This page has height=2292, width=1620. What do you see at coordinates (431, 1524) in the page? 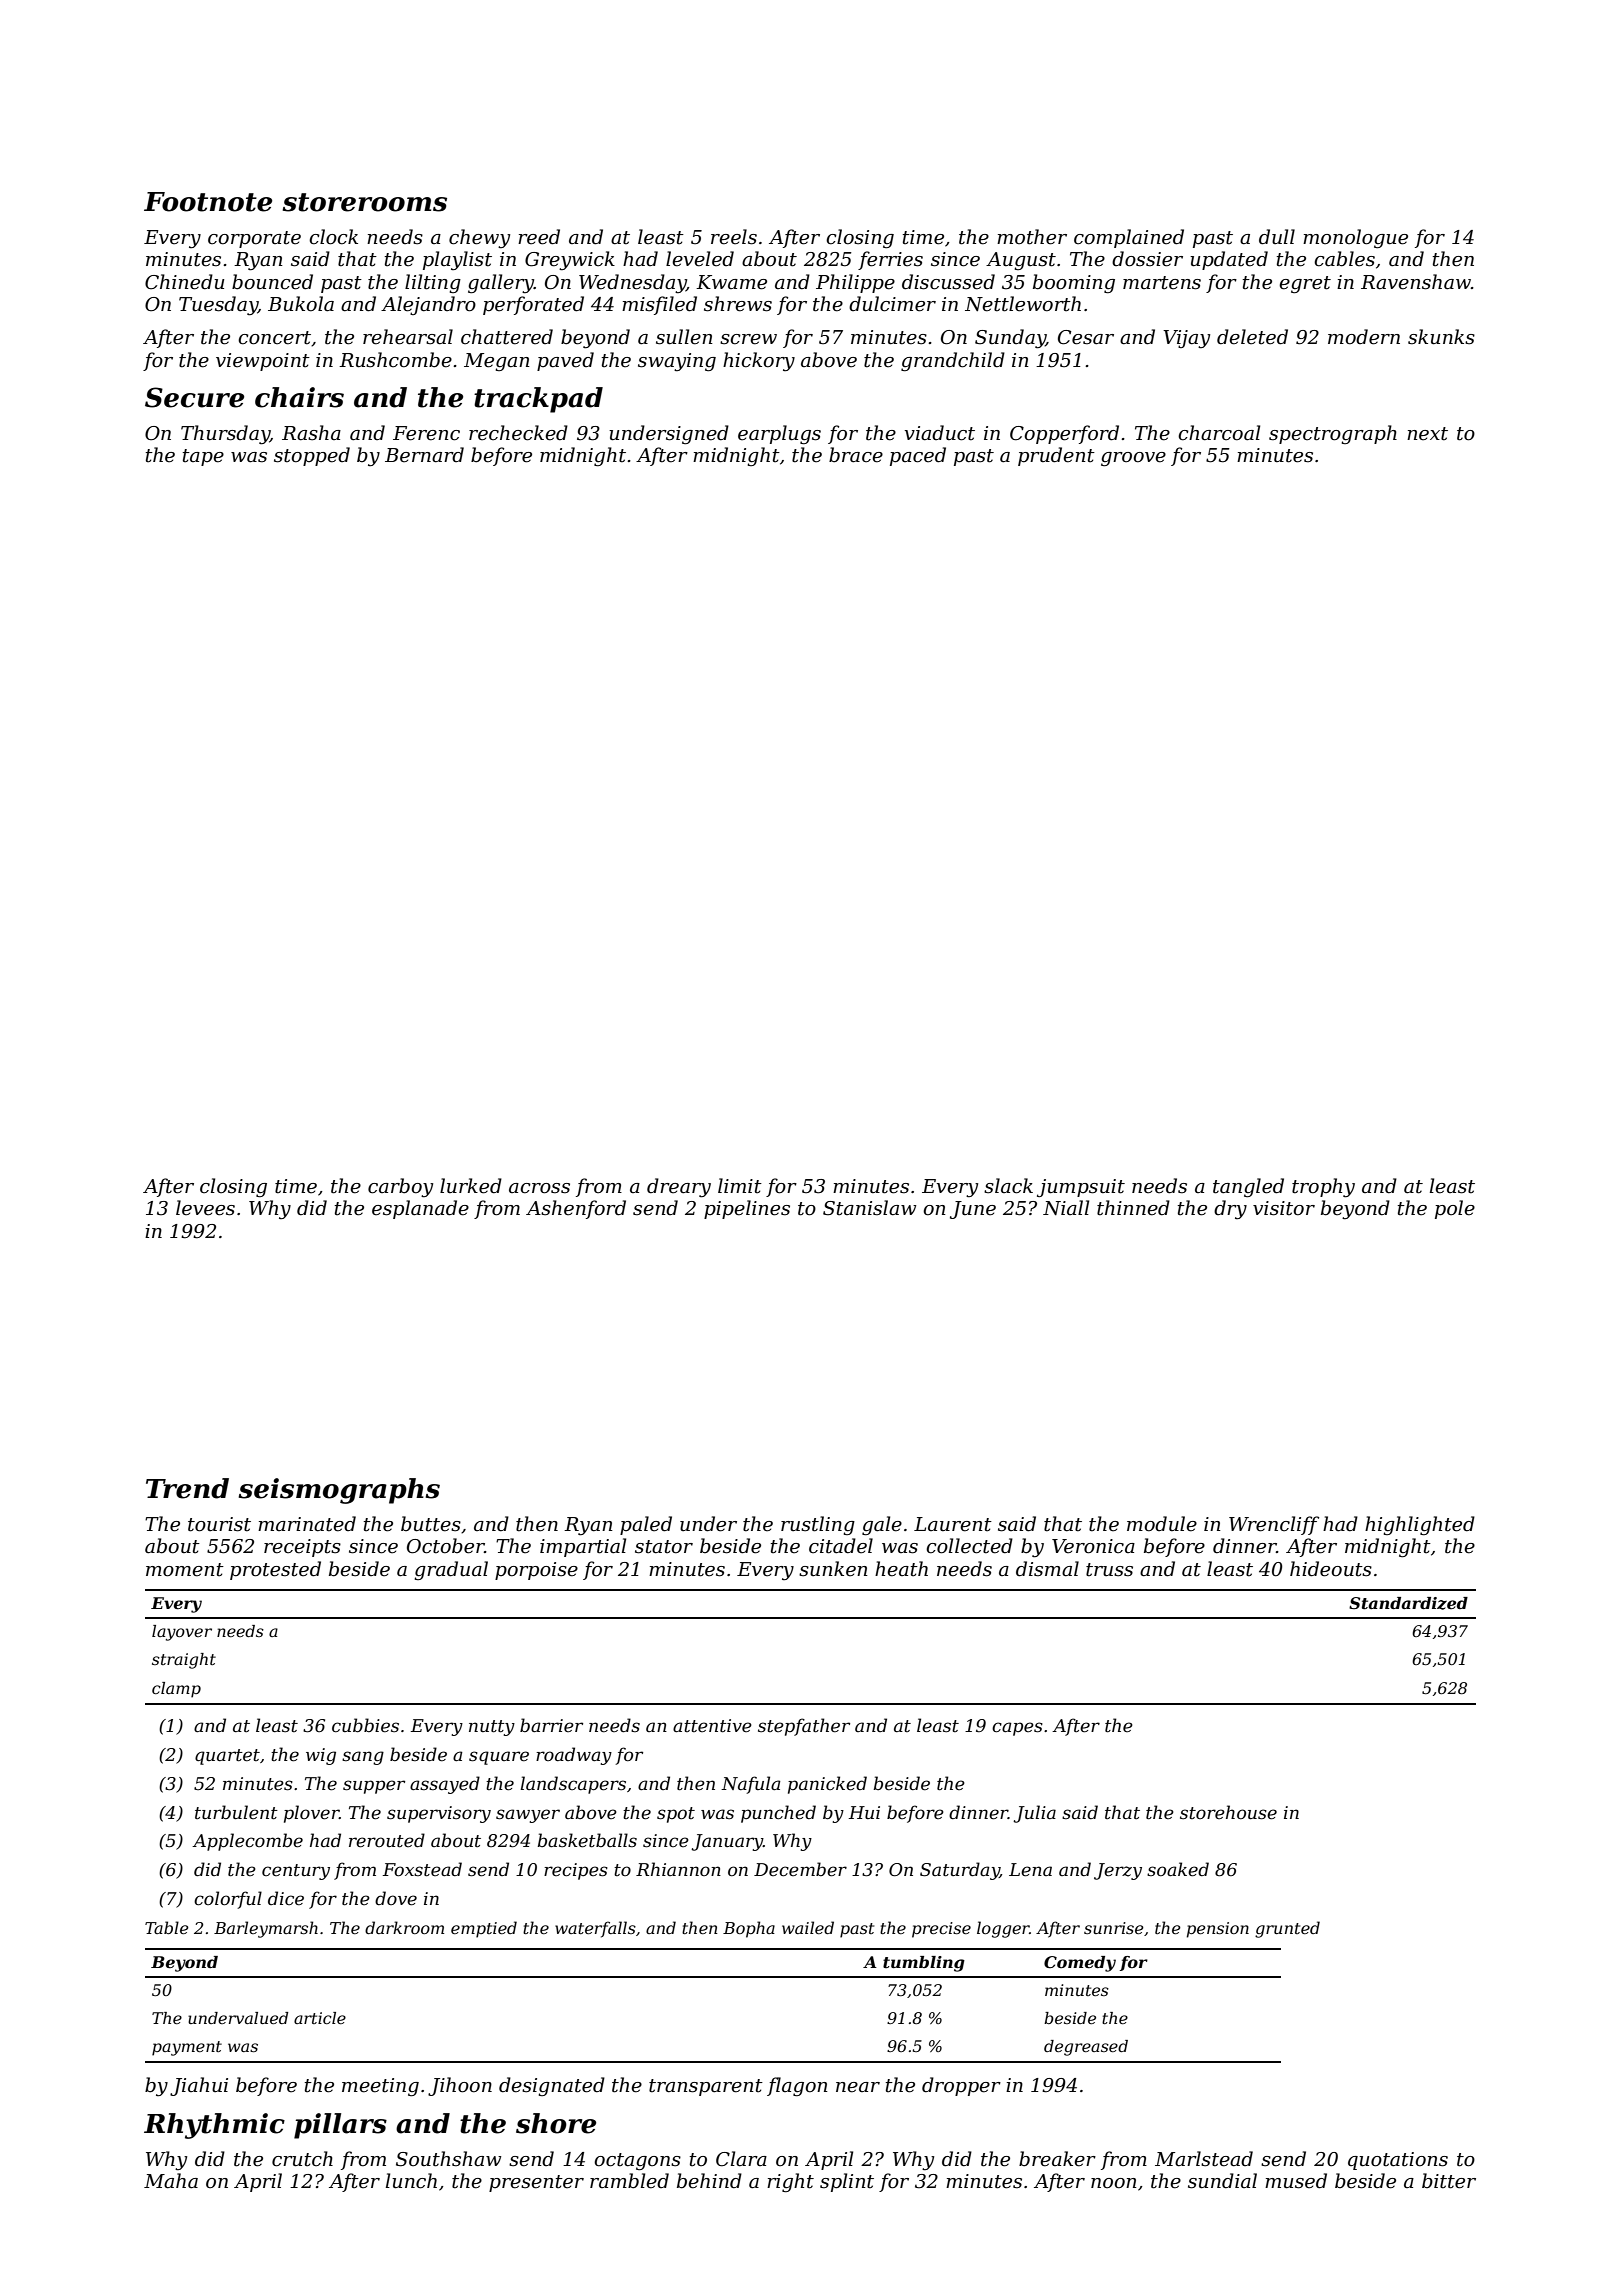
I see `buttes` at bounding box center [431, 1524].
